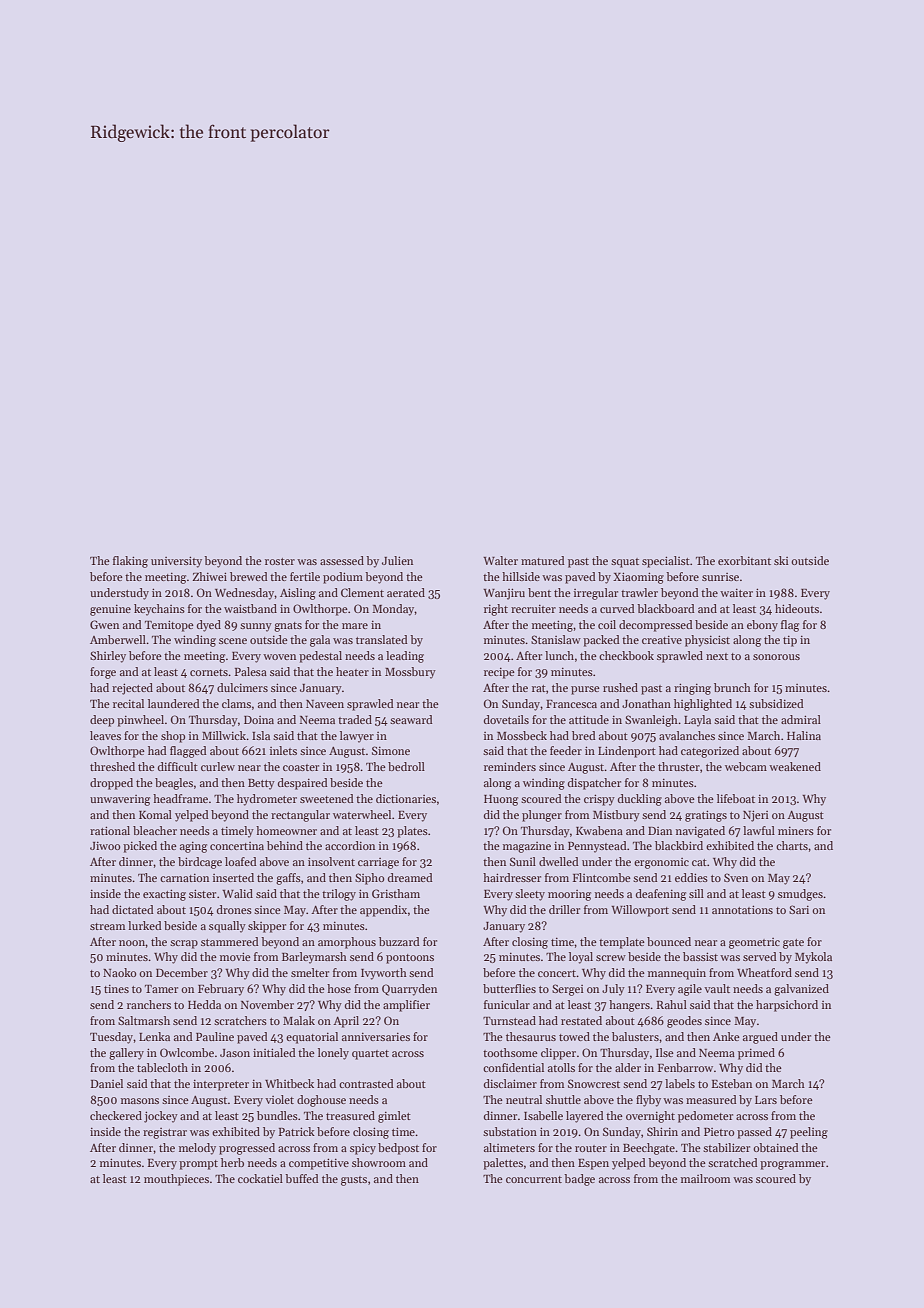 The image size is (924, 1308). I want to click on restated, so click(581, 1020).
